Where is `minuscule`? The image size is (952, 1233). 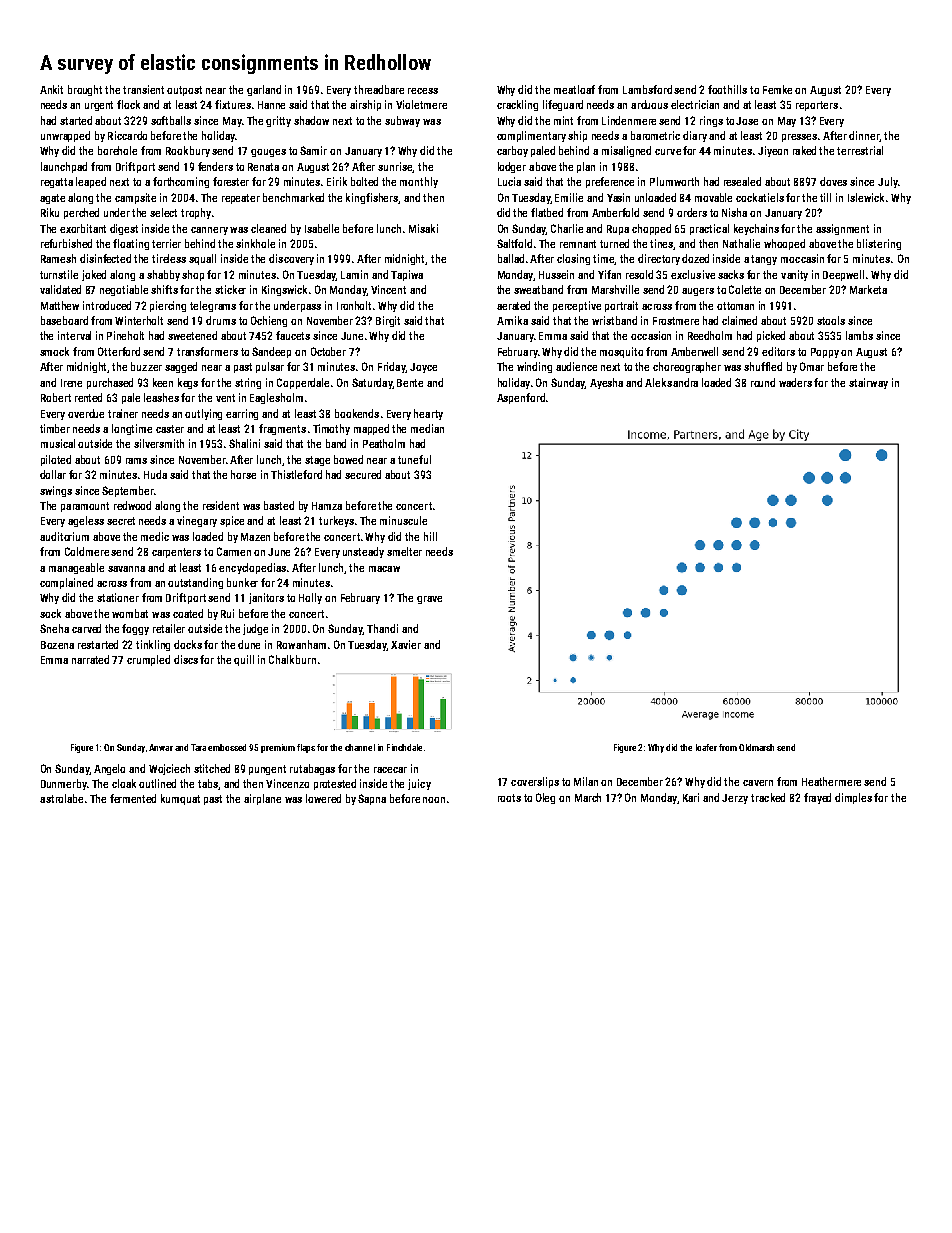
minuscule is located at coordinates (403, 520).
